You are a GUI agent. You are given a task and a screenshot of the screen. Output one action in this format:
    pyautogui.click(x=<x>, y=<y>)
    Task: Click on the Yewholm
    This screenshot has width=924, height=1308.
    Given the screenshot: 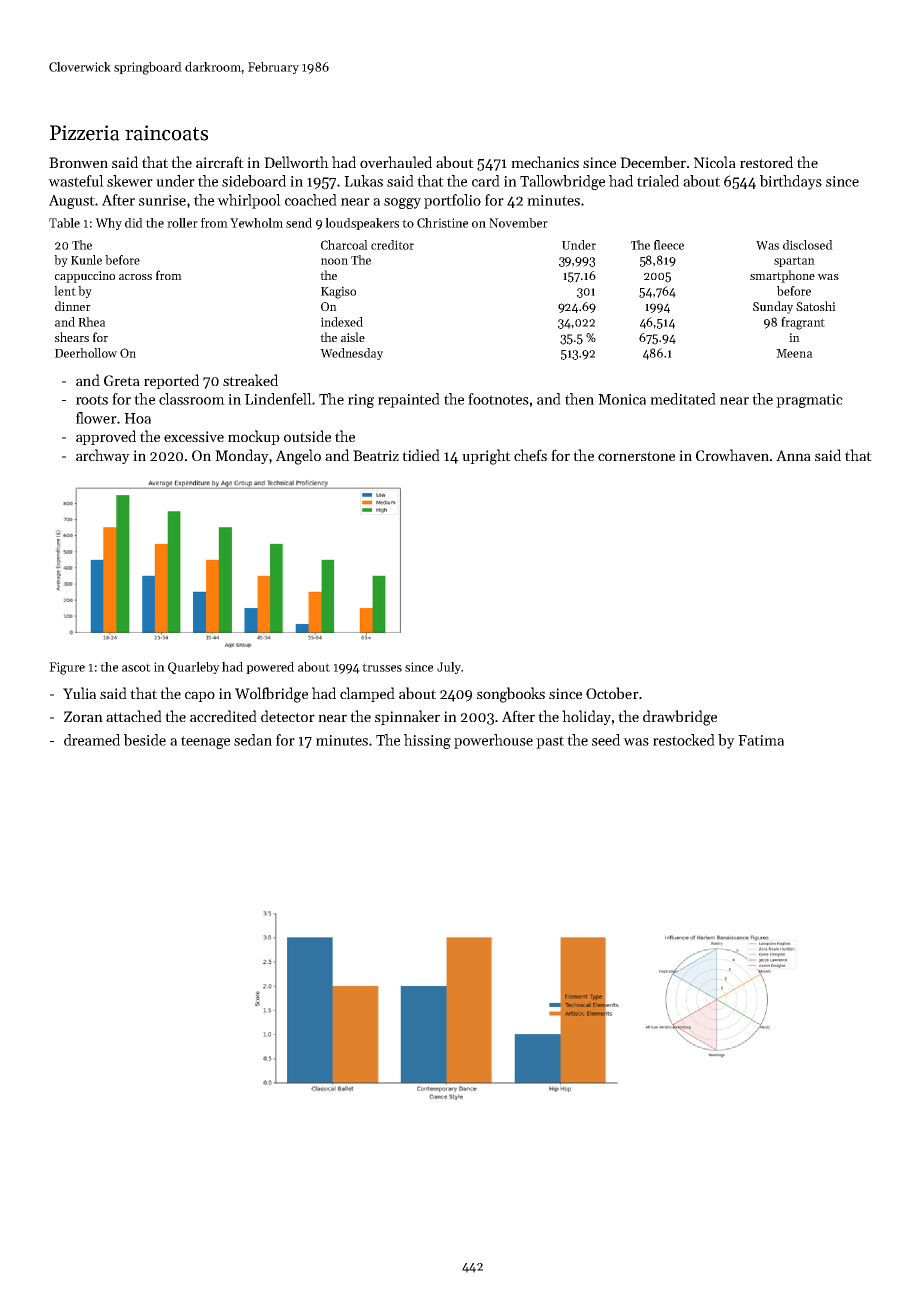 What is the action you would take?
    pyautogui.click(x=256, y=223)
